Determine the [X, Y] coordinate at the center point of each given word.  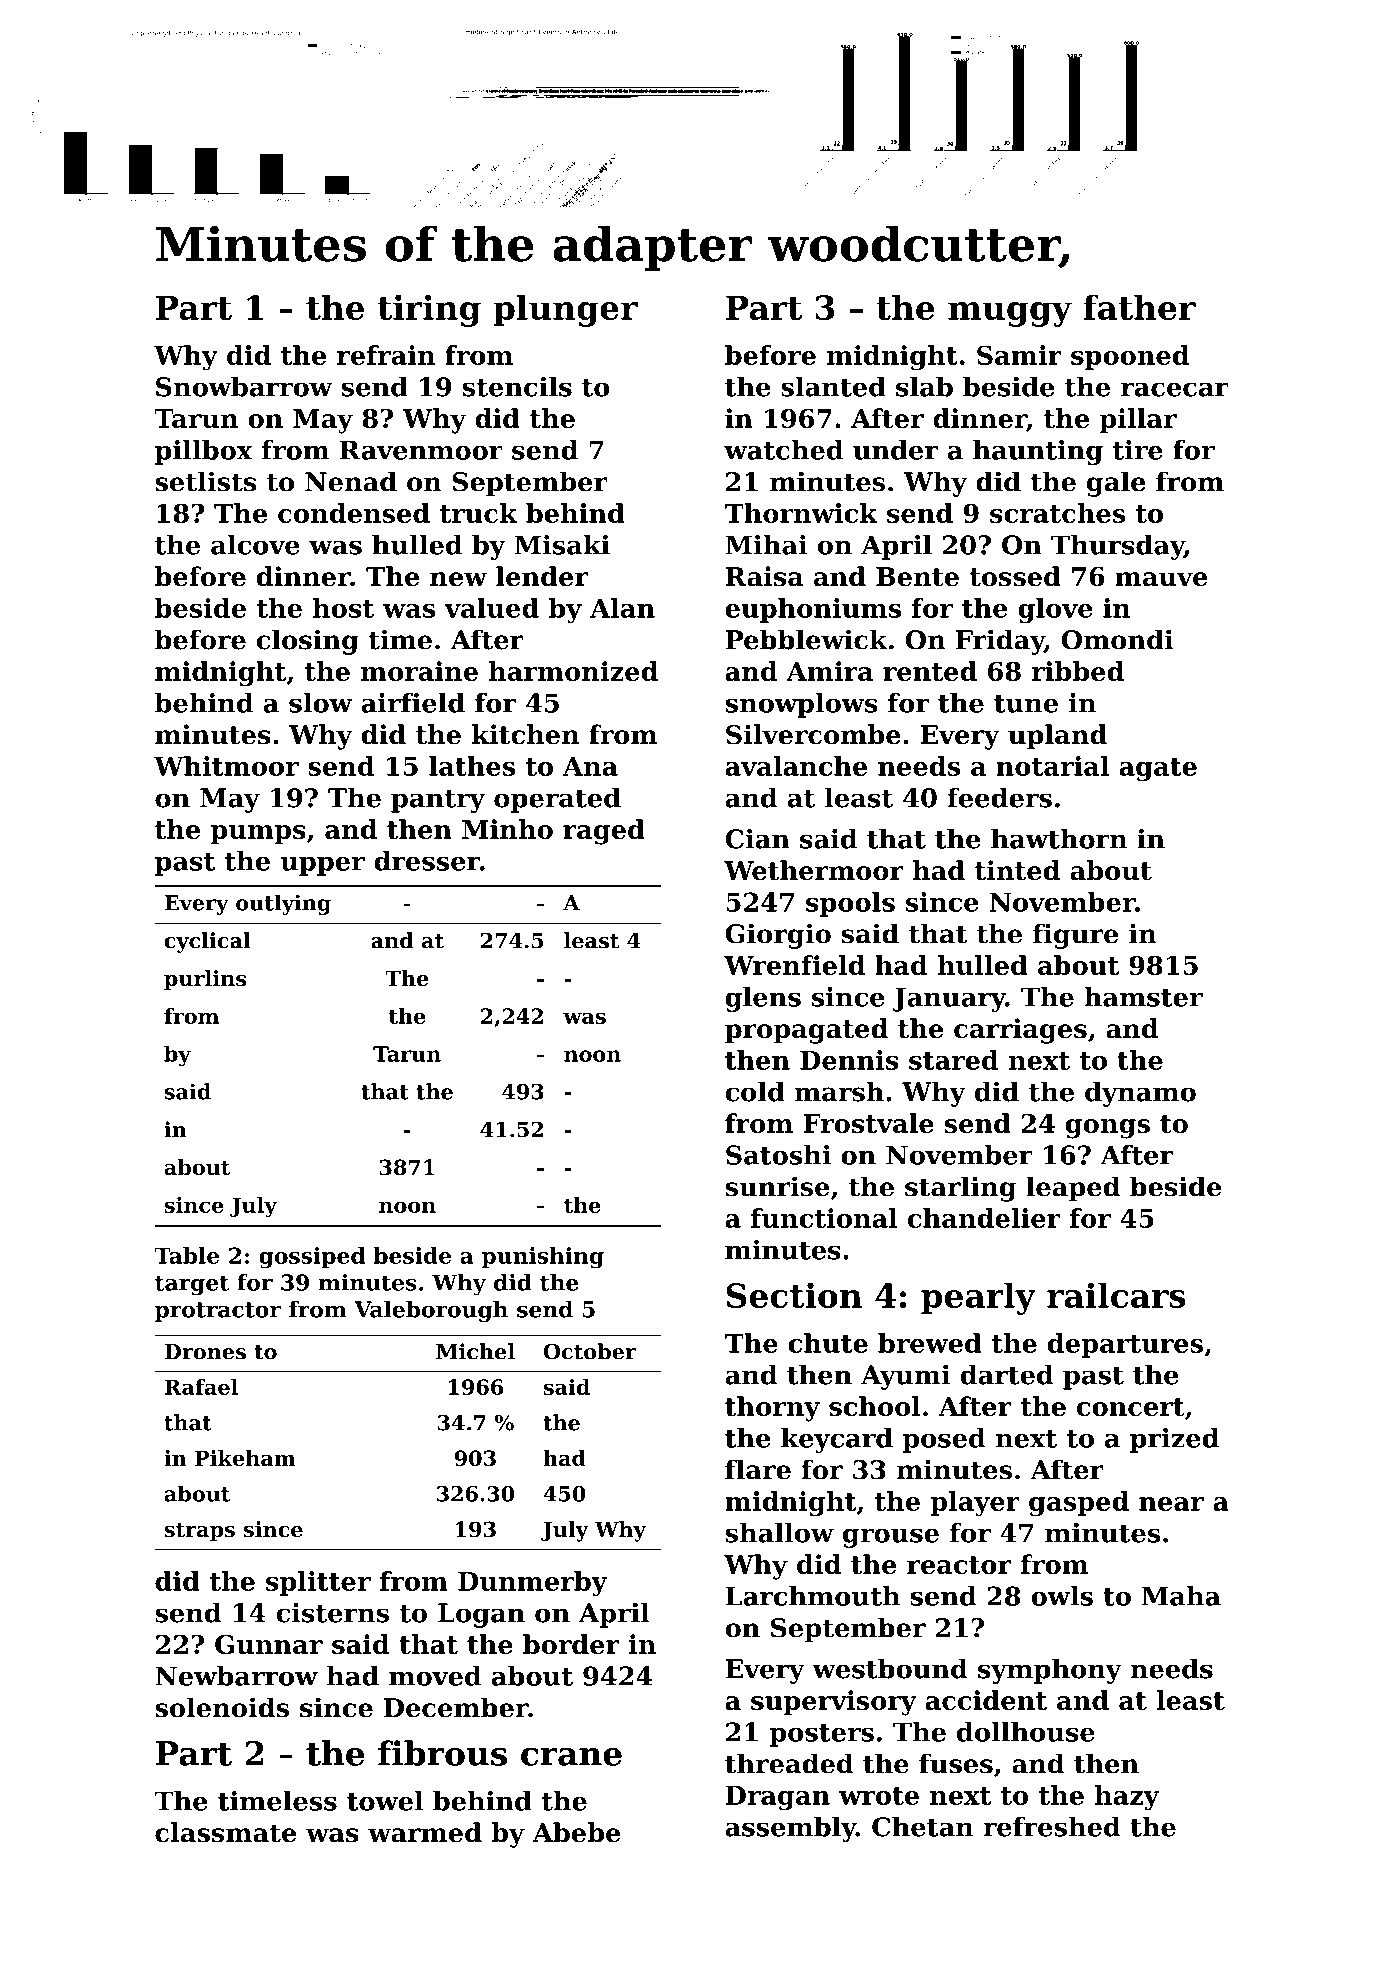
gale [1116, 484]
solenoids [222, 1707]
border [571, 1644]
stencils [517, 386]
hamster [1143, 997]
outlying [283, 904]
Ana [590, 766]
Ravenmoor [421, 450]
